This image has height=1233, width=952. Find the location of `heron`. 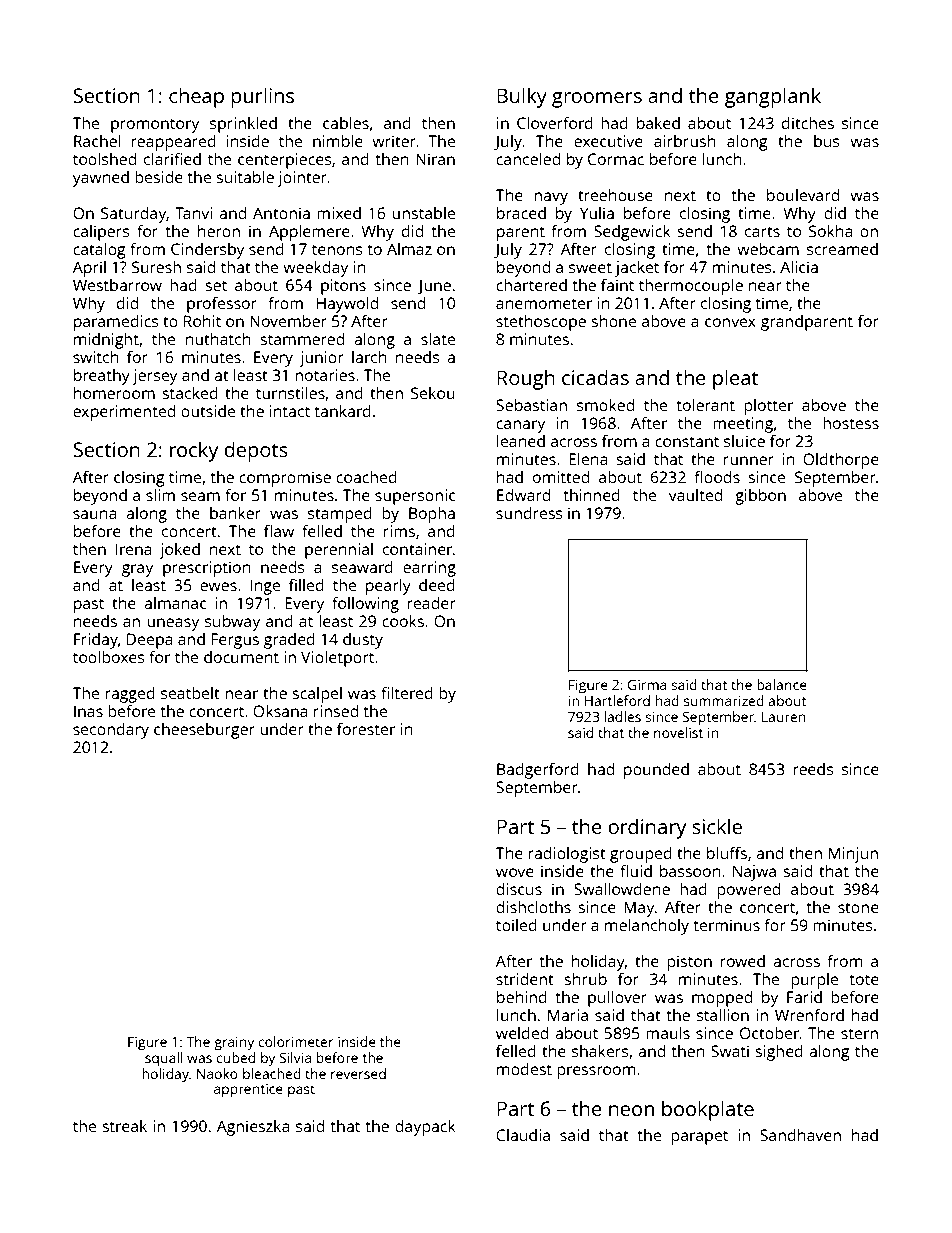

heron is located at coordinates (219, 231).
